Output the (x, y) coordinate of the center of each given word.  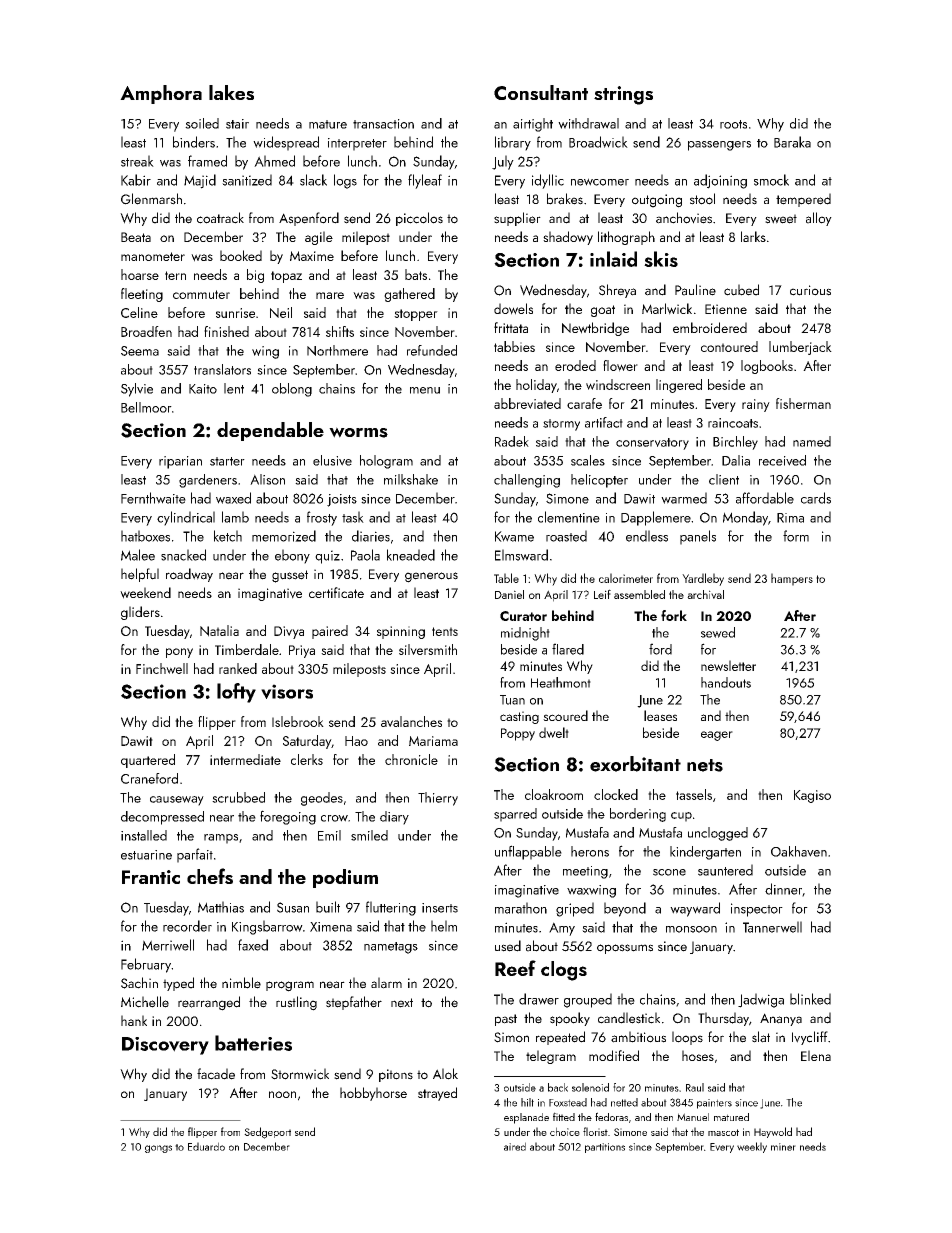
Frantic (151, 877)
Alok (445, 1074)
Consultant (541, 92)
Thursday (723, 1019)
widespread (286, 143)
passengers (719, 146)
